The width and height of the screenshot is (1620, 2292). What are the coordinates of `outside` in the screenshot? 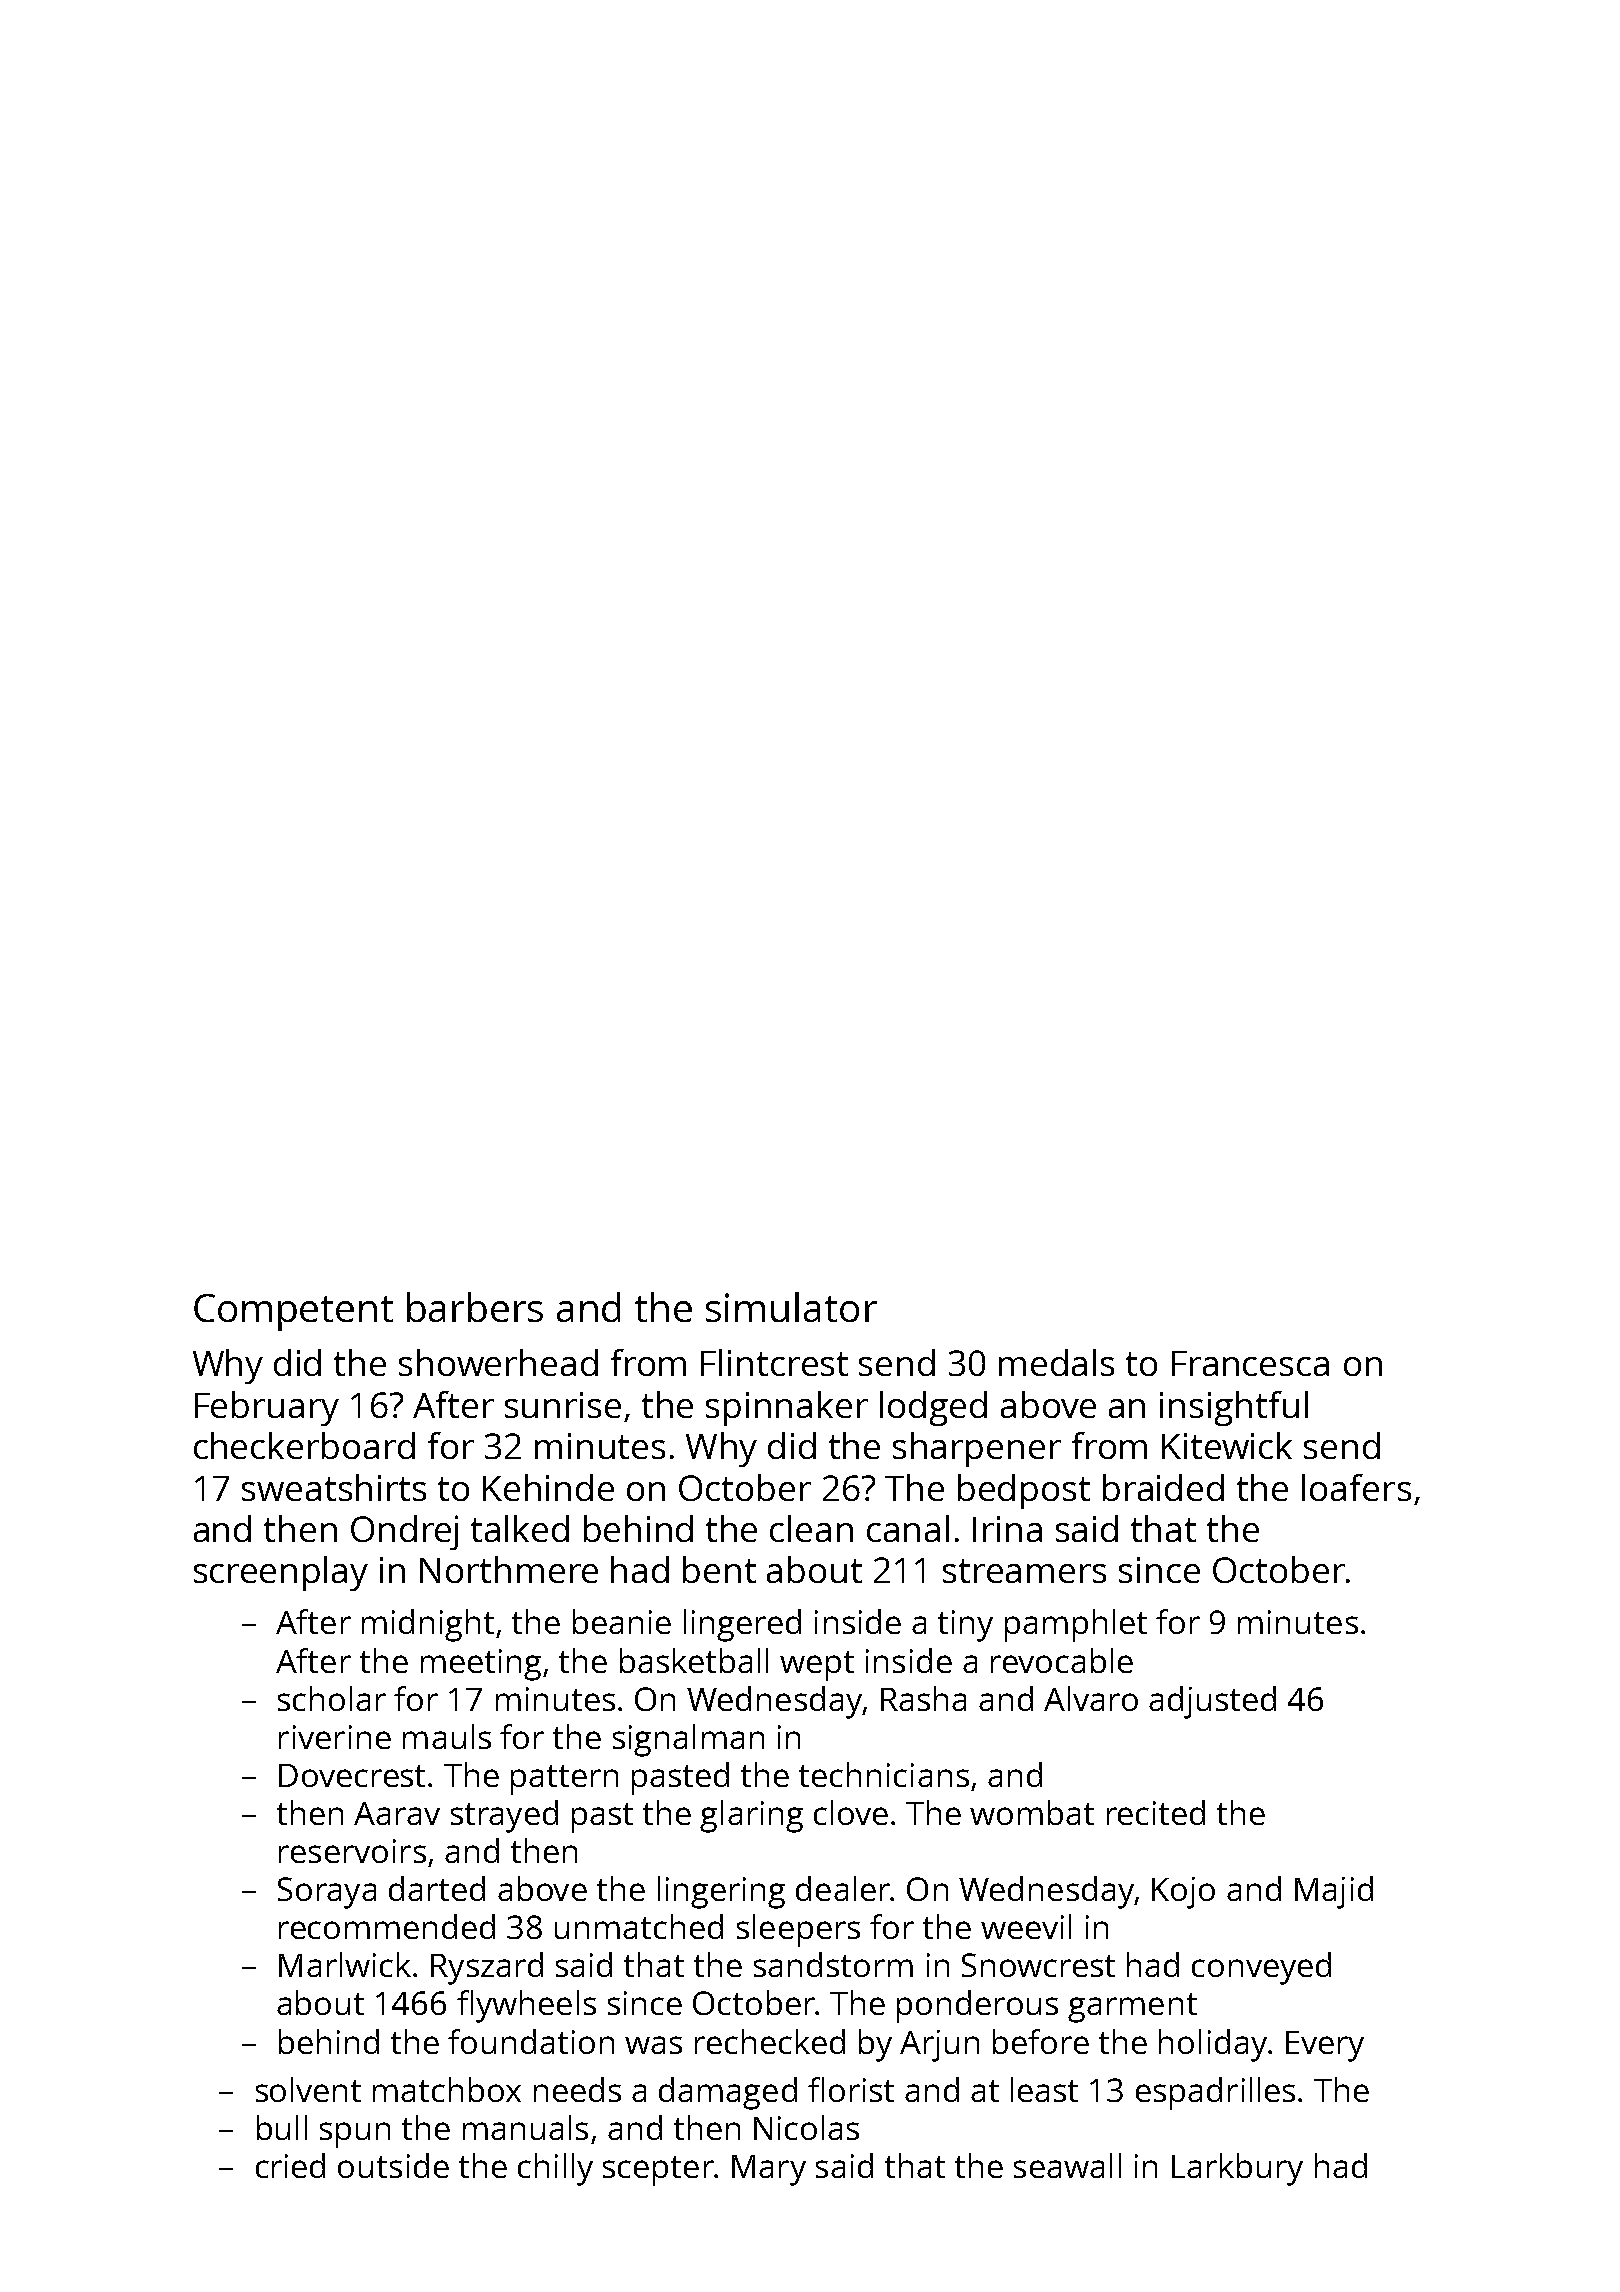 It's located at (393, 2165).
